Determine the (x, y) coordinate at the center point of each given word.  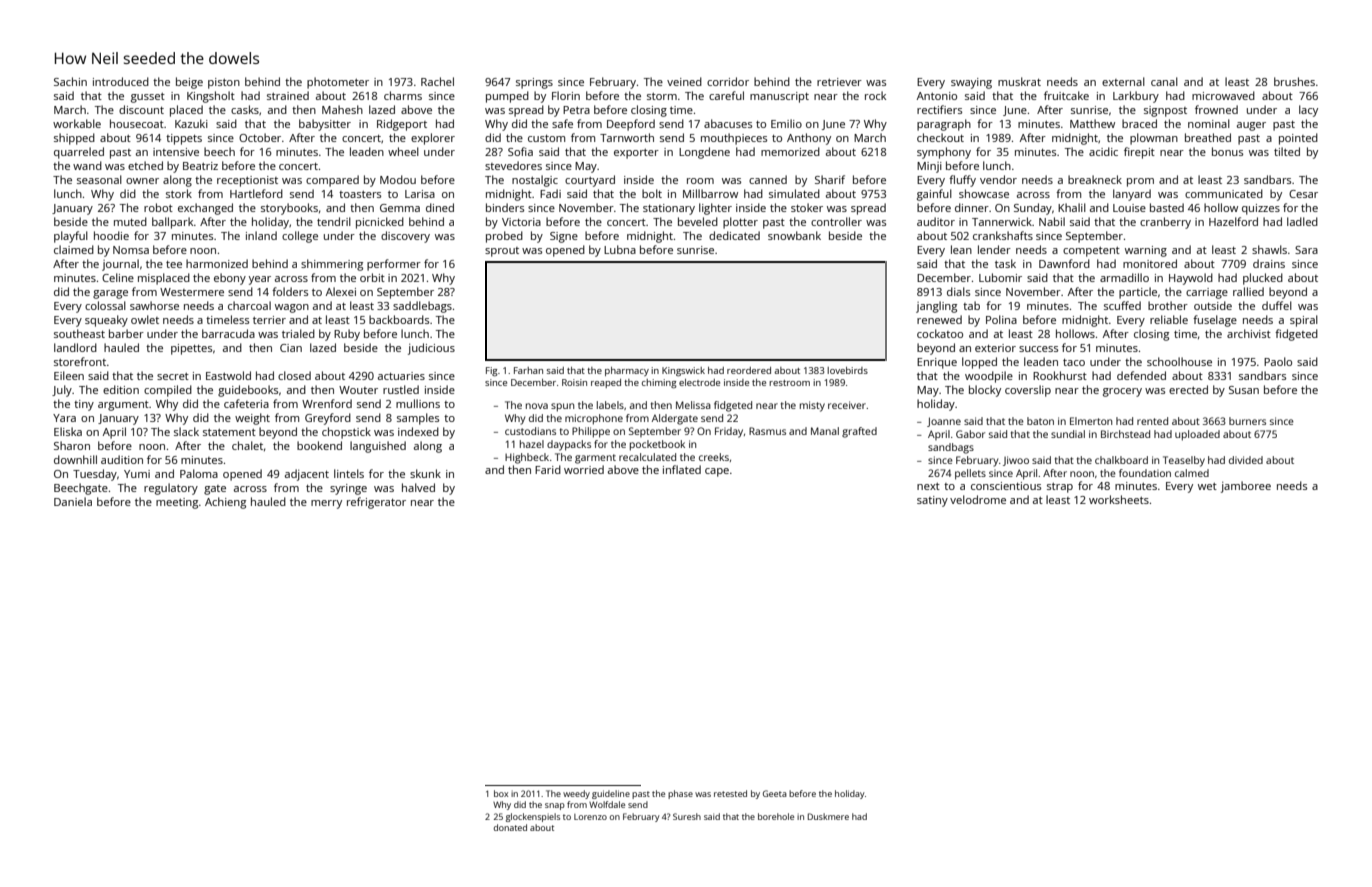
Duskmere (828, 816)
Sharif (830, 179)
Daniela (73, 501)
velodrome (978, 499)
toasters (360, 194)
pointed (1298, 139)
